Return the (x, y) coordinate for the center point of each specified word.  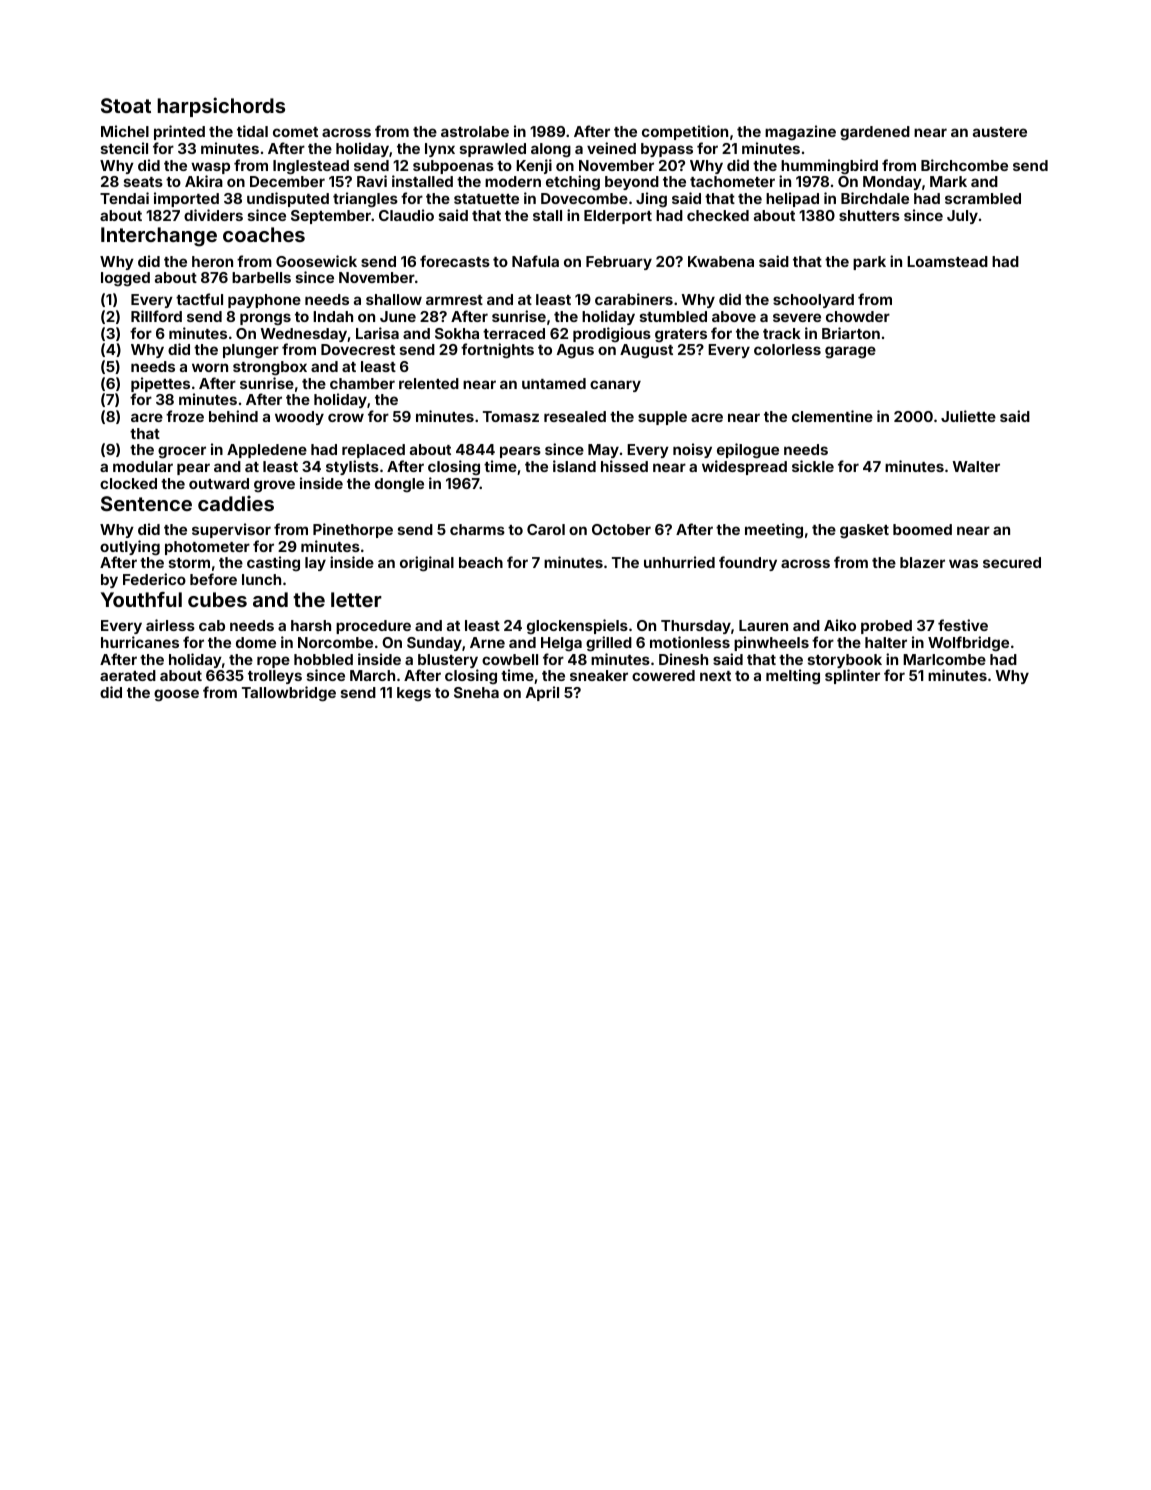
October (621, 529)
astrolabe (475, 131)
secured (1012, 562)
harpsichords (221, 107)
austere (1000, 132)
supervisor (231, 530)
